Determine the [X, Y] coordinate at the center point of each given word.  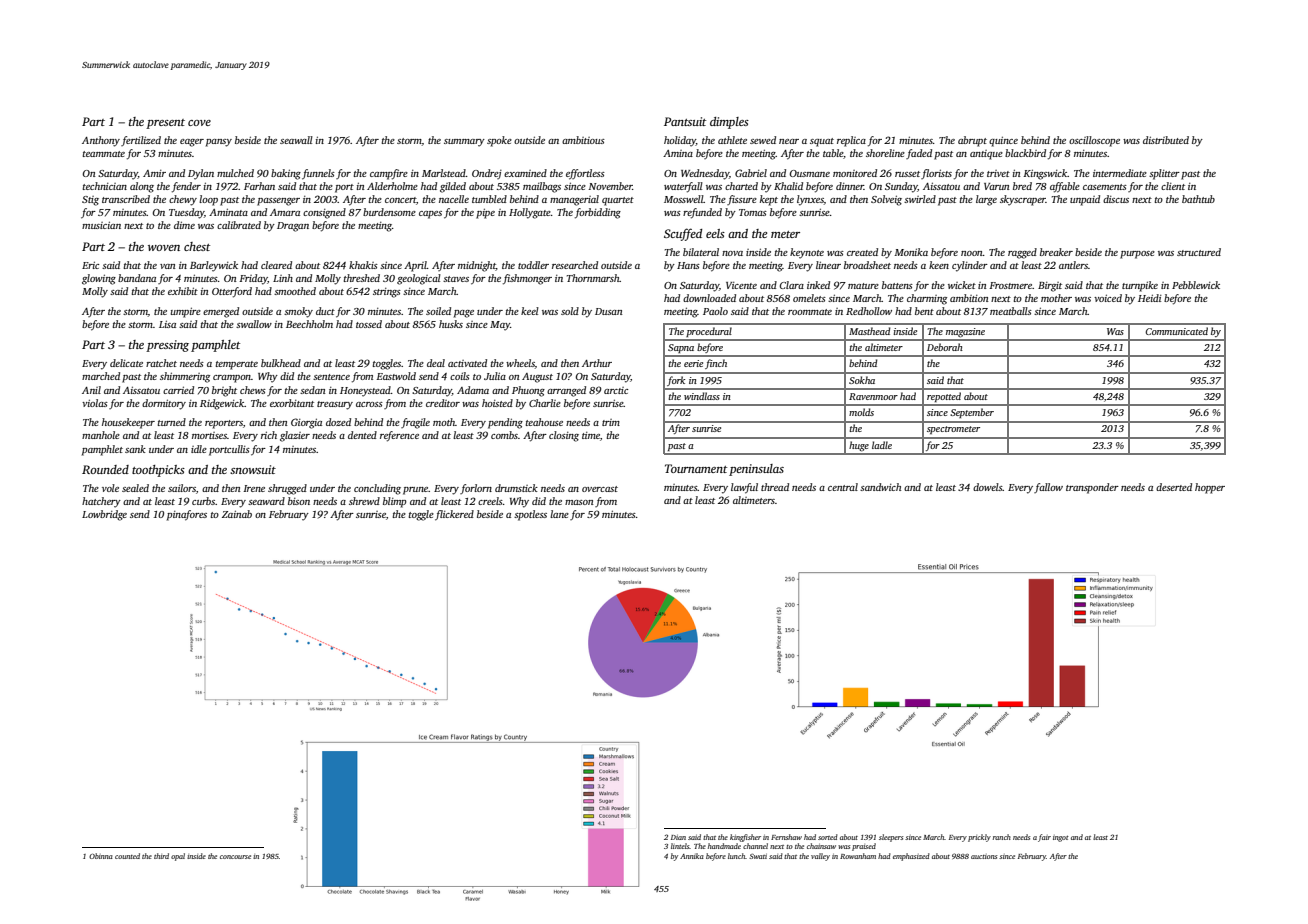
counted [127, 856]
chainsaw [821, 846]
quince [1003, 141]
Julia [495, 376]
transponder [1092, 488]
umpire [186, 312]
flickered [454, 515]
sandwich [880, 487]
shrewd [364, 501]
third [161, 856]
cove [199, 123]
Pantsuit [685, 121]
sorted [828, 837]
